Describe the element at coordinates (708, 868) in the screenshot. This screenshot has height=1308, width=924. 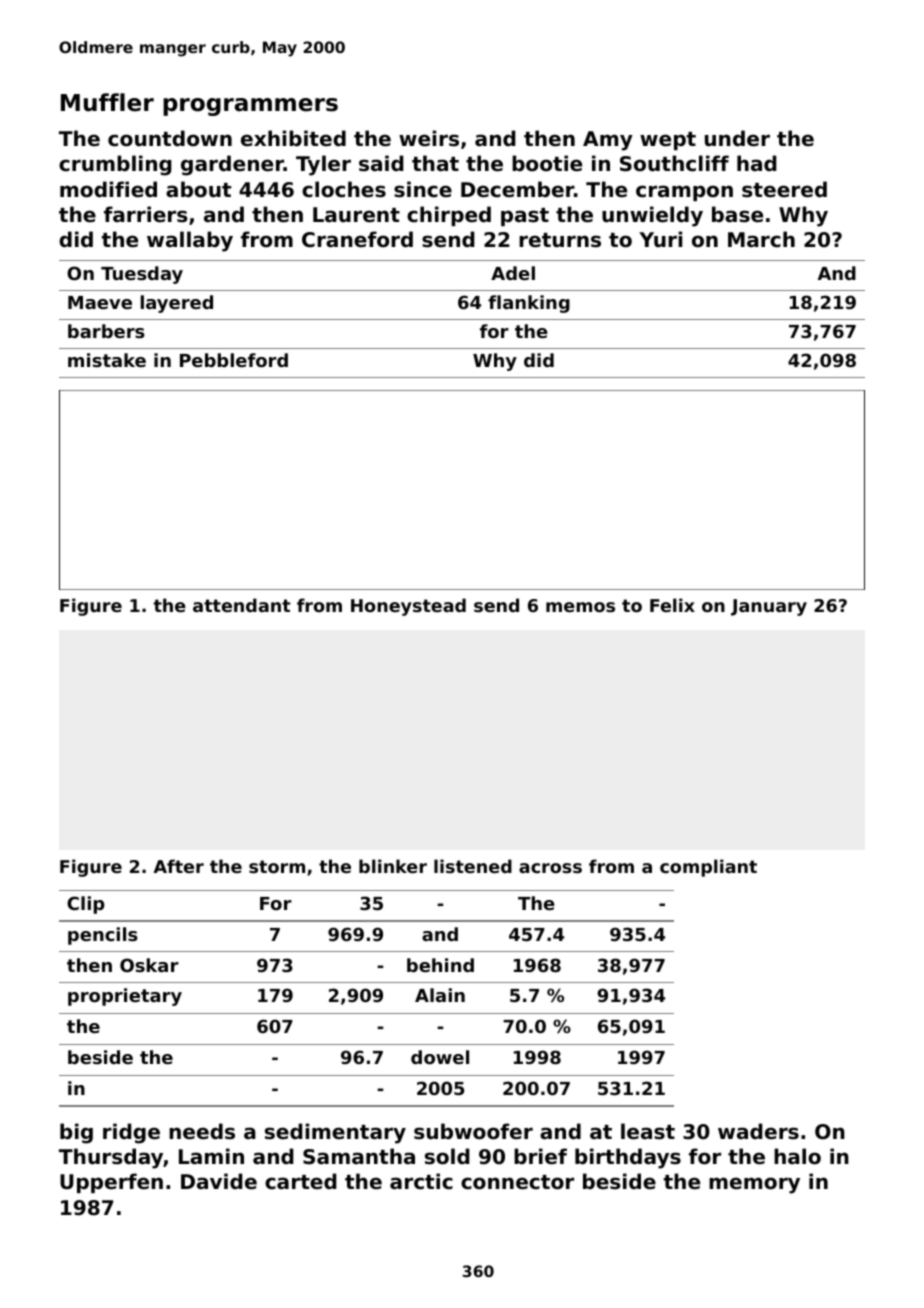
I see `compliant` at that location.
